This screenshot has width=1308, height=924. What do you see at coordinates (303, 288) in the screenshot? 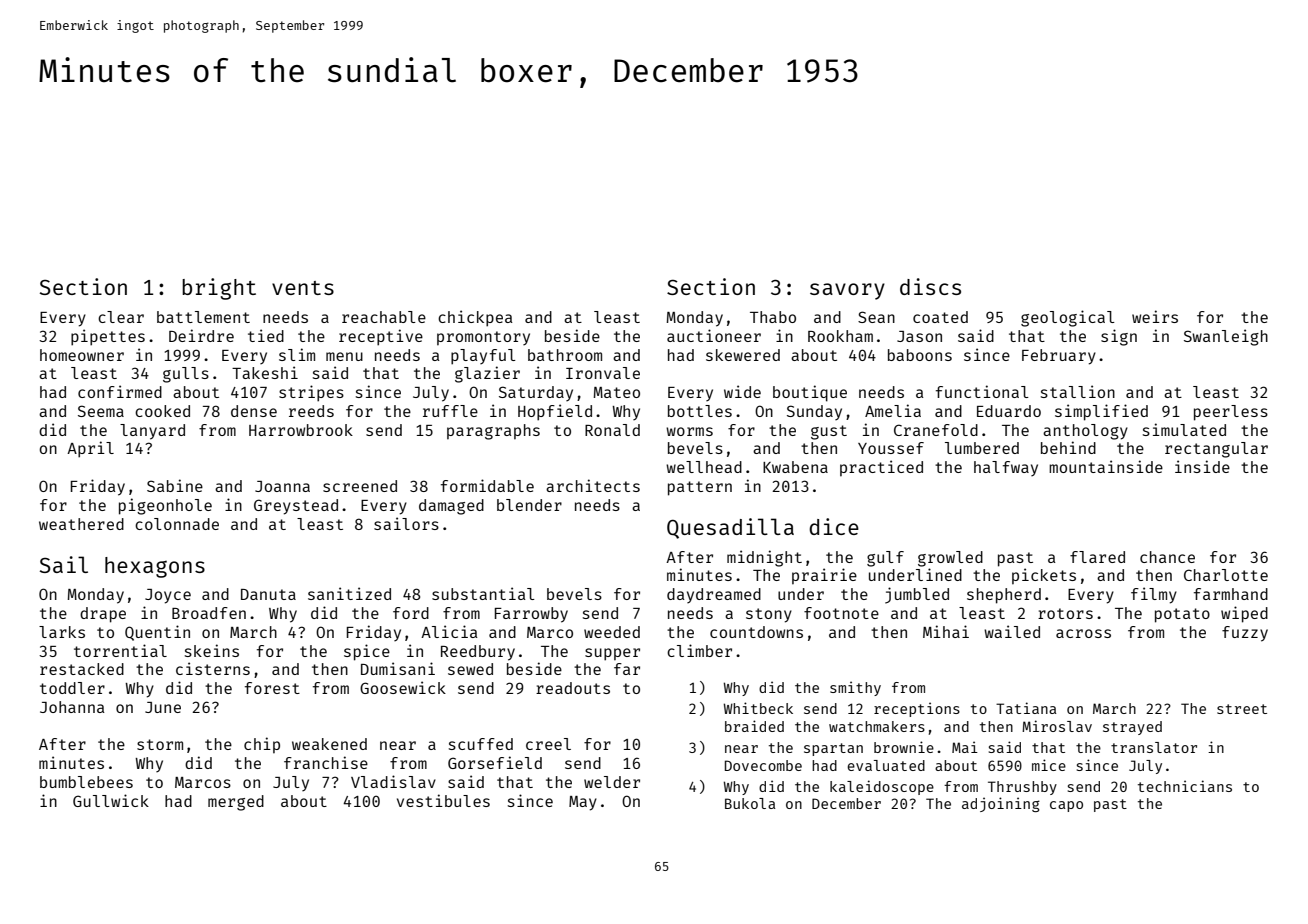
I see `vents` at bounding box center [303, 288].
